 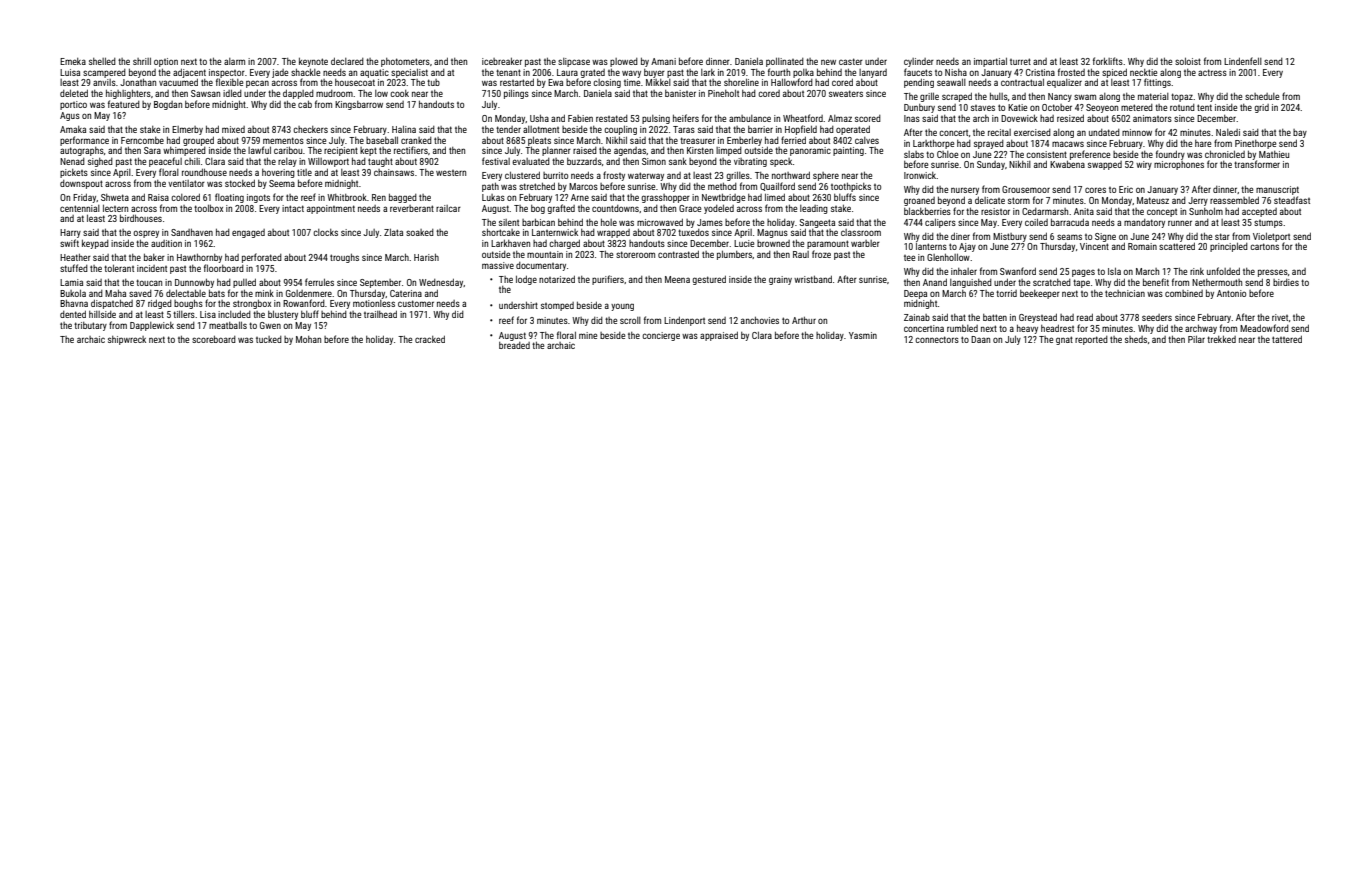 I want to click on Zlata, so click(x=393, y=232).
